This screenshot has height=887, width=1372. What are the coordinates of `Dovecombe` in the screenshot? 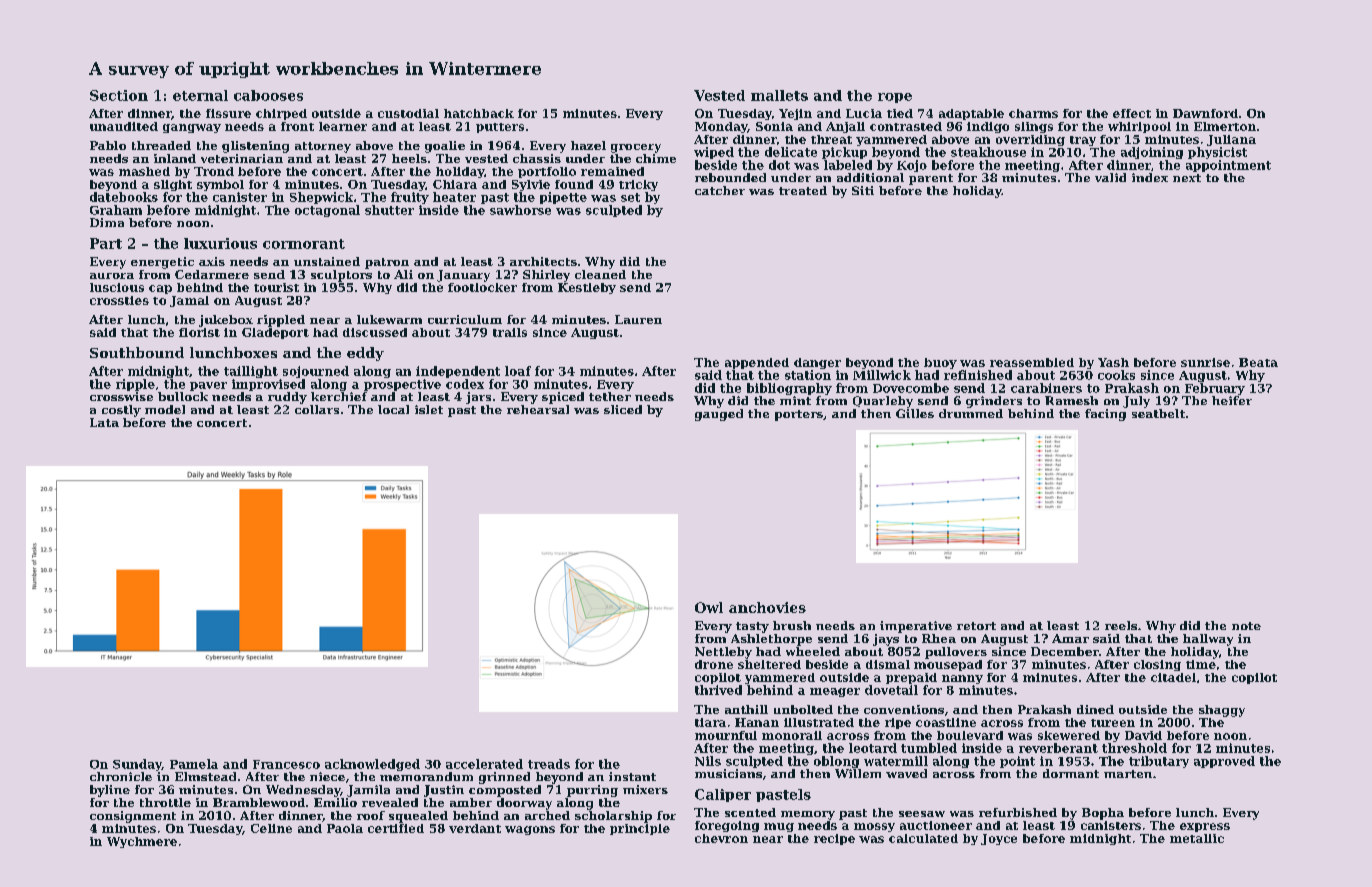 It's located at (911, 388).
